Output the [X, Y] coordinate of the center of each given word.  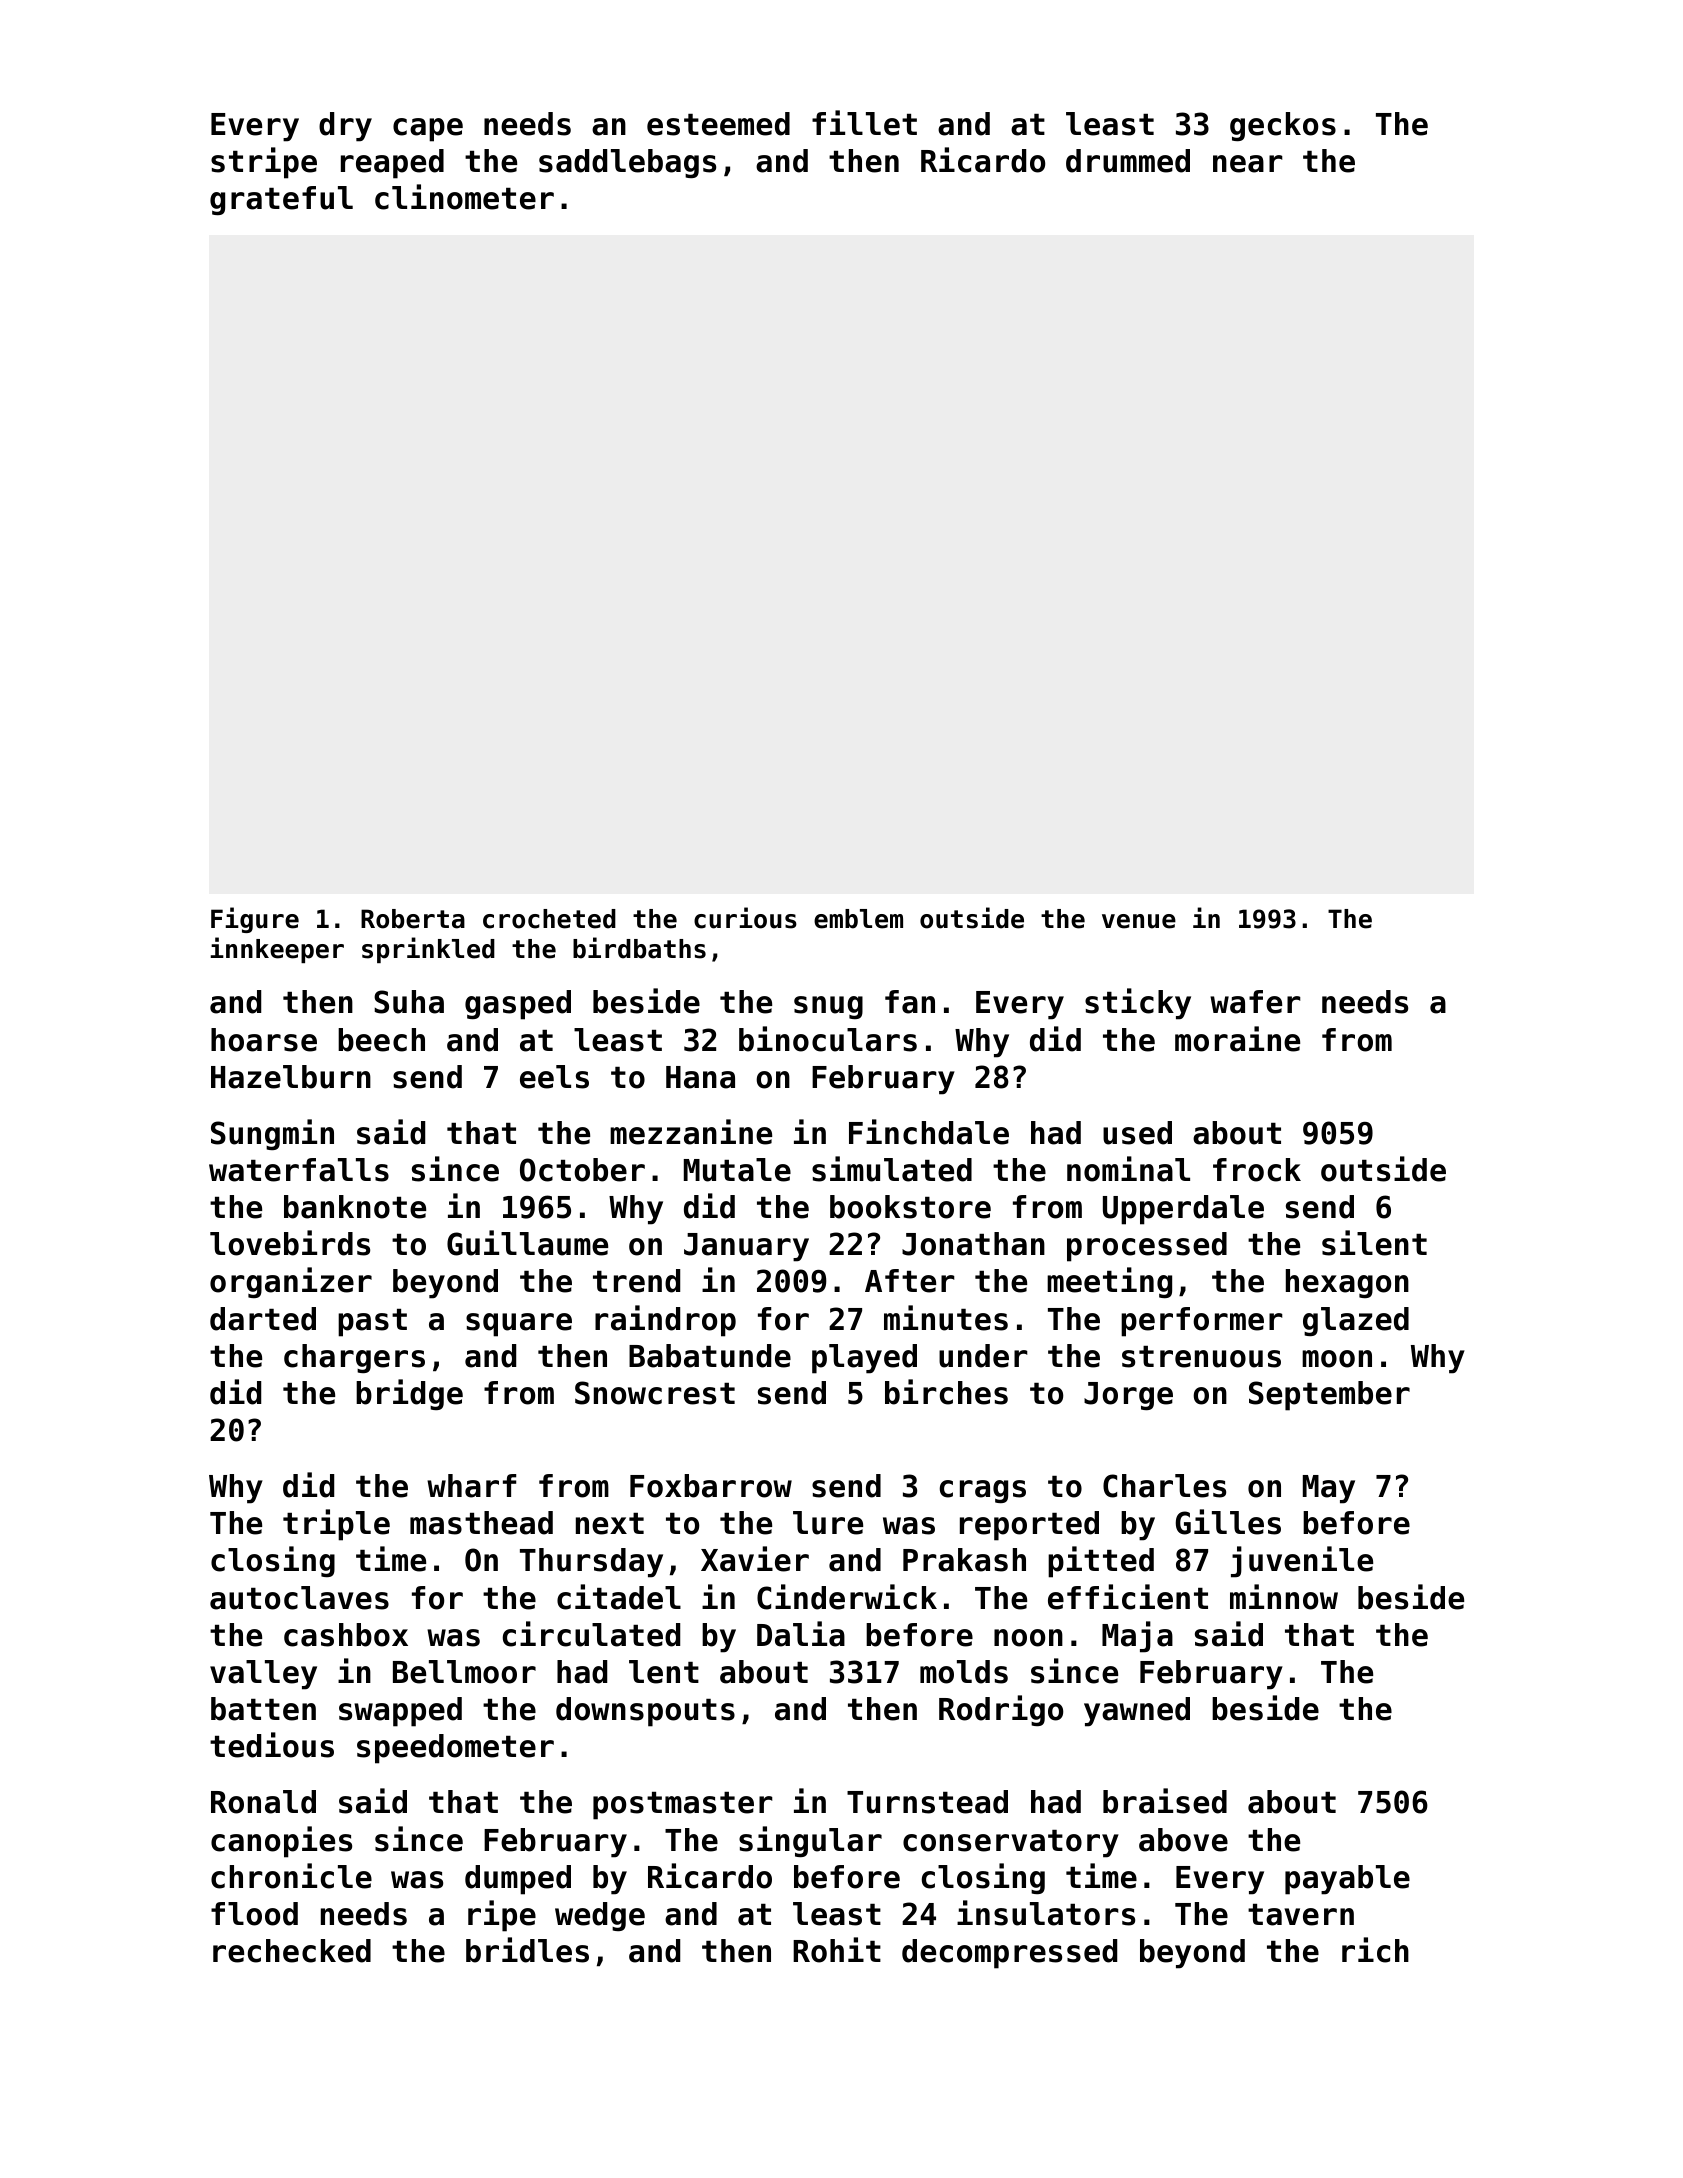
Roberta [413, 919]
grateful [281, 200]
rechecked [292, 1951]
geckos [1283, 126]
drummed [1128, 161]
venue [1139, 921]
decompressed [1009, 1954]
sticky [1138, 1004]
